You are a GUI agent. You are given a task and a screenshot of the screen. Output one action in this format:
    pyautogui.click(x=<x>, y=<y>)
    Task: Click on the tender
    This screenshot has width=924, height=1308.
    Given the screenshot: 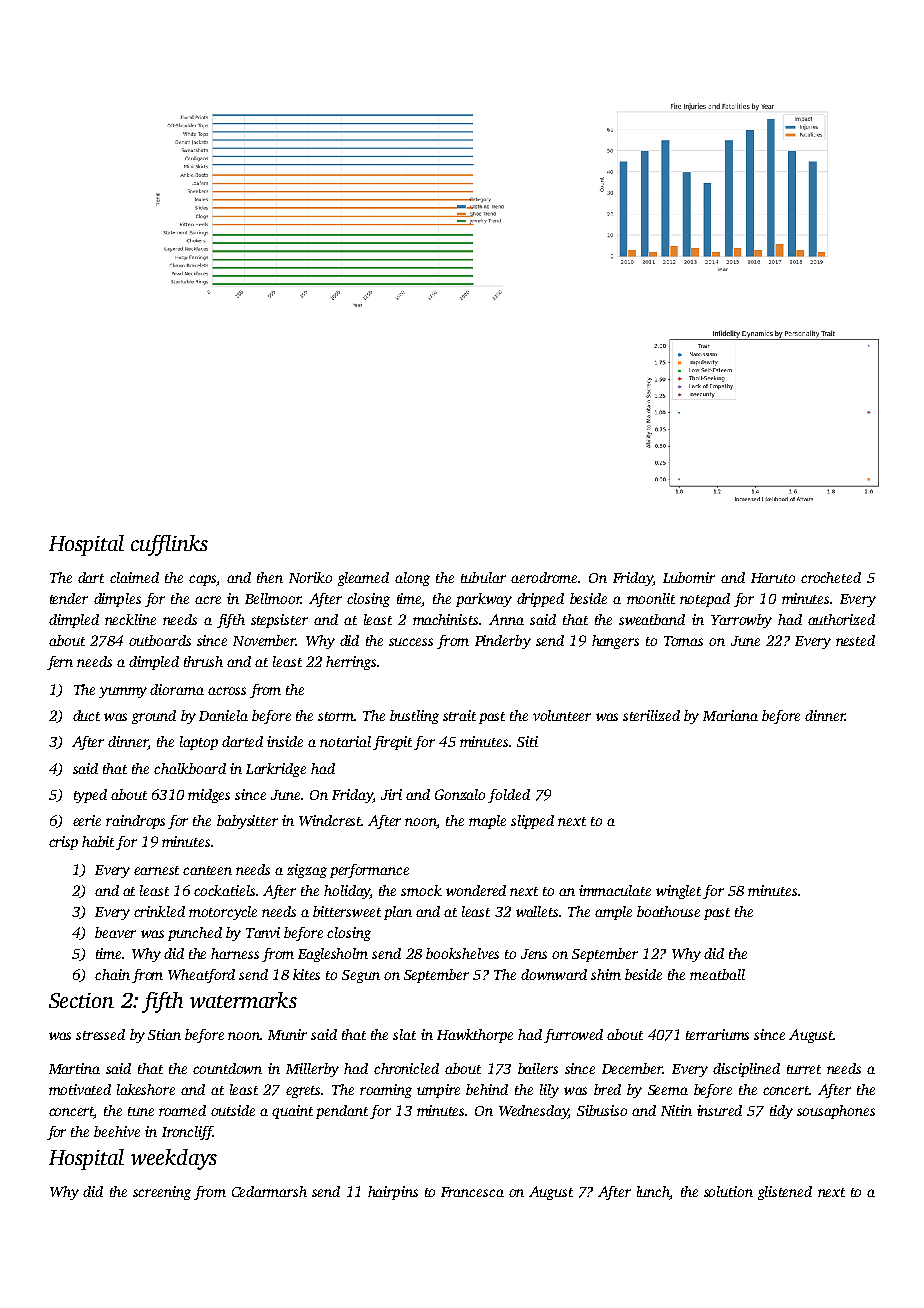 What is the action you would take?
    pyautogui.click(x=69, y=598)
